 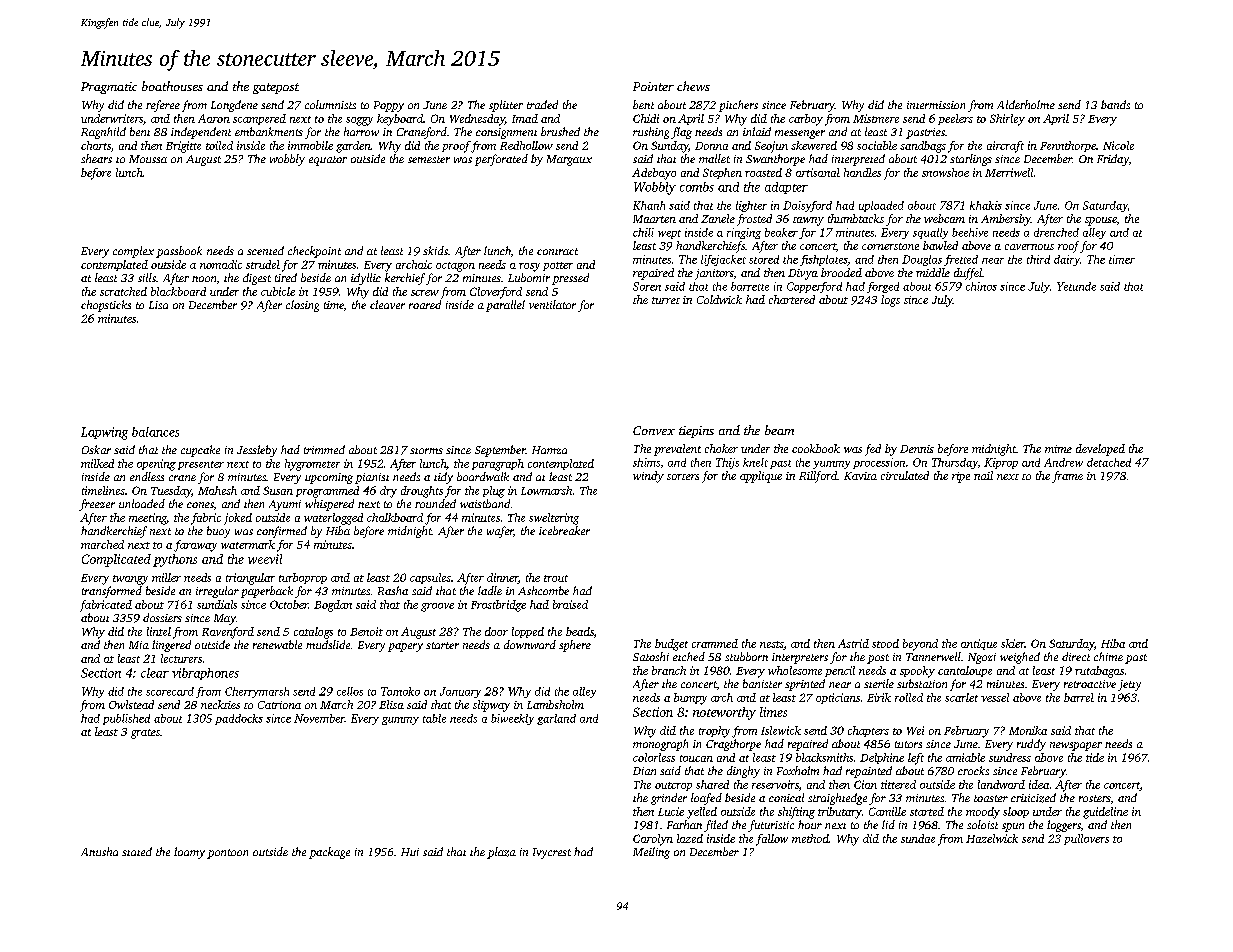 I want to click on complex, so click(x=133, y=252).
